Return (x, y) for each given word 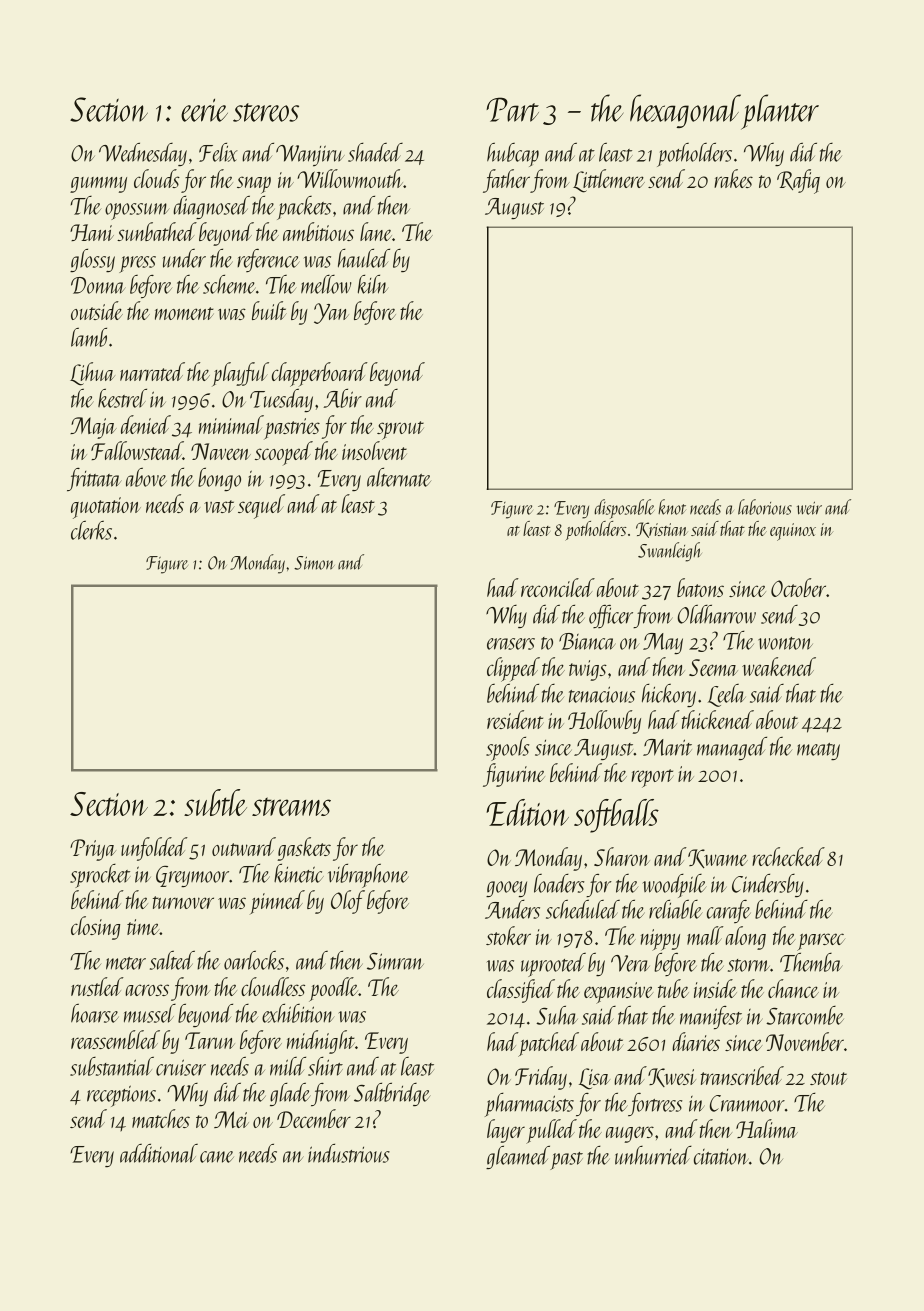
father (506, 181)
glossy (92, 260)
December (314, 1118)
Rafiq (798, 181)
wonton (785, 643)
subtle (215, 802)
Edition (527, 812)
